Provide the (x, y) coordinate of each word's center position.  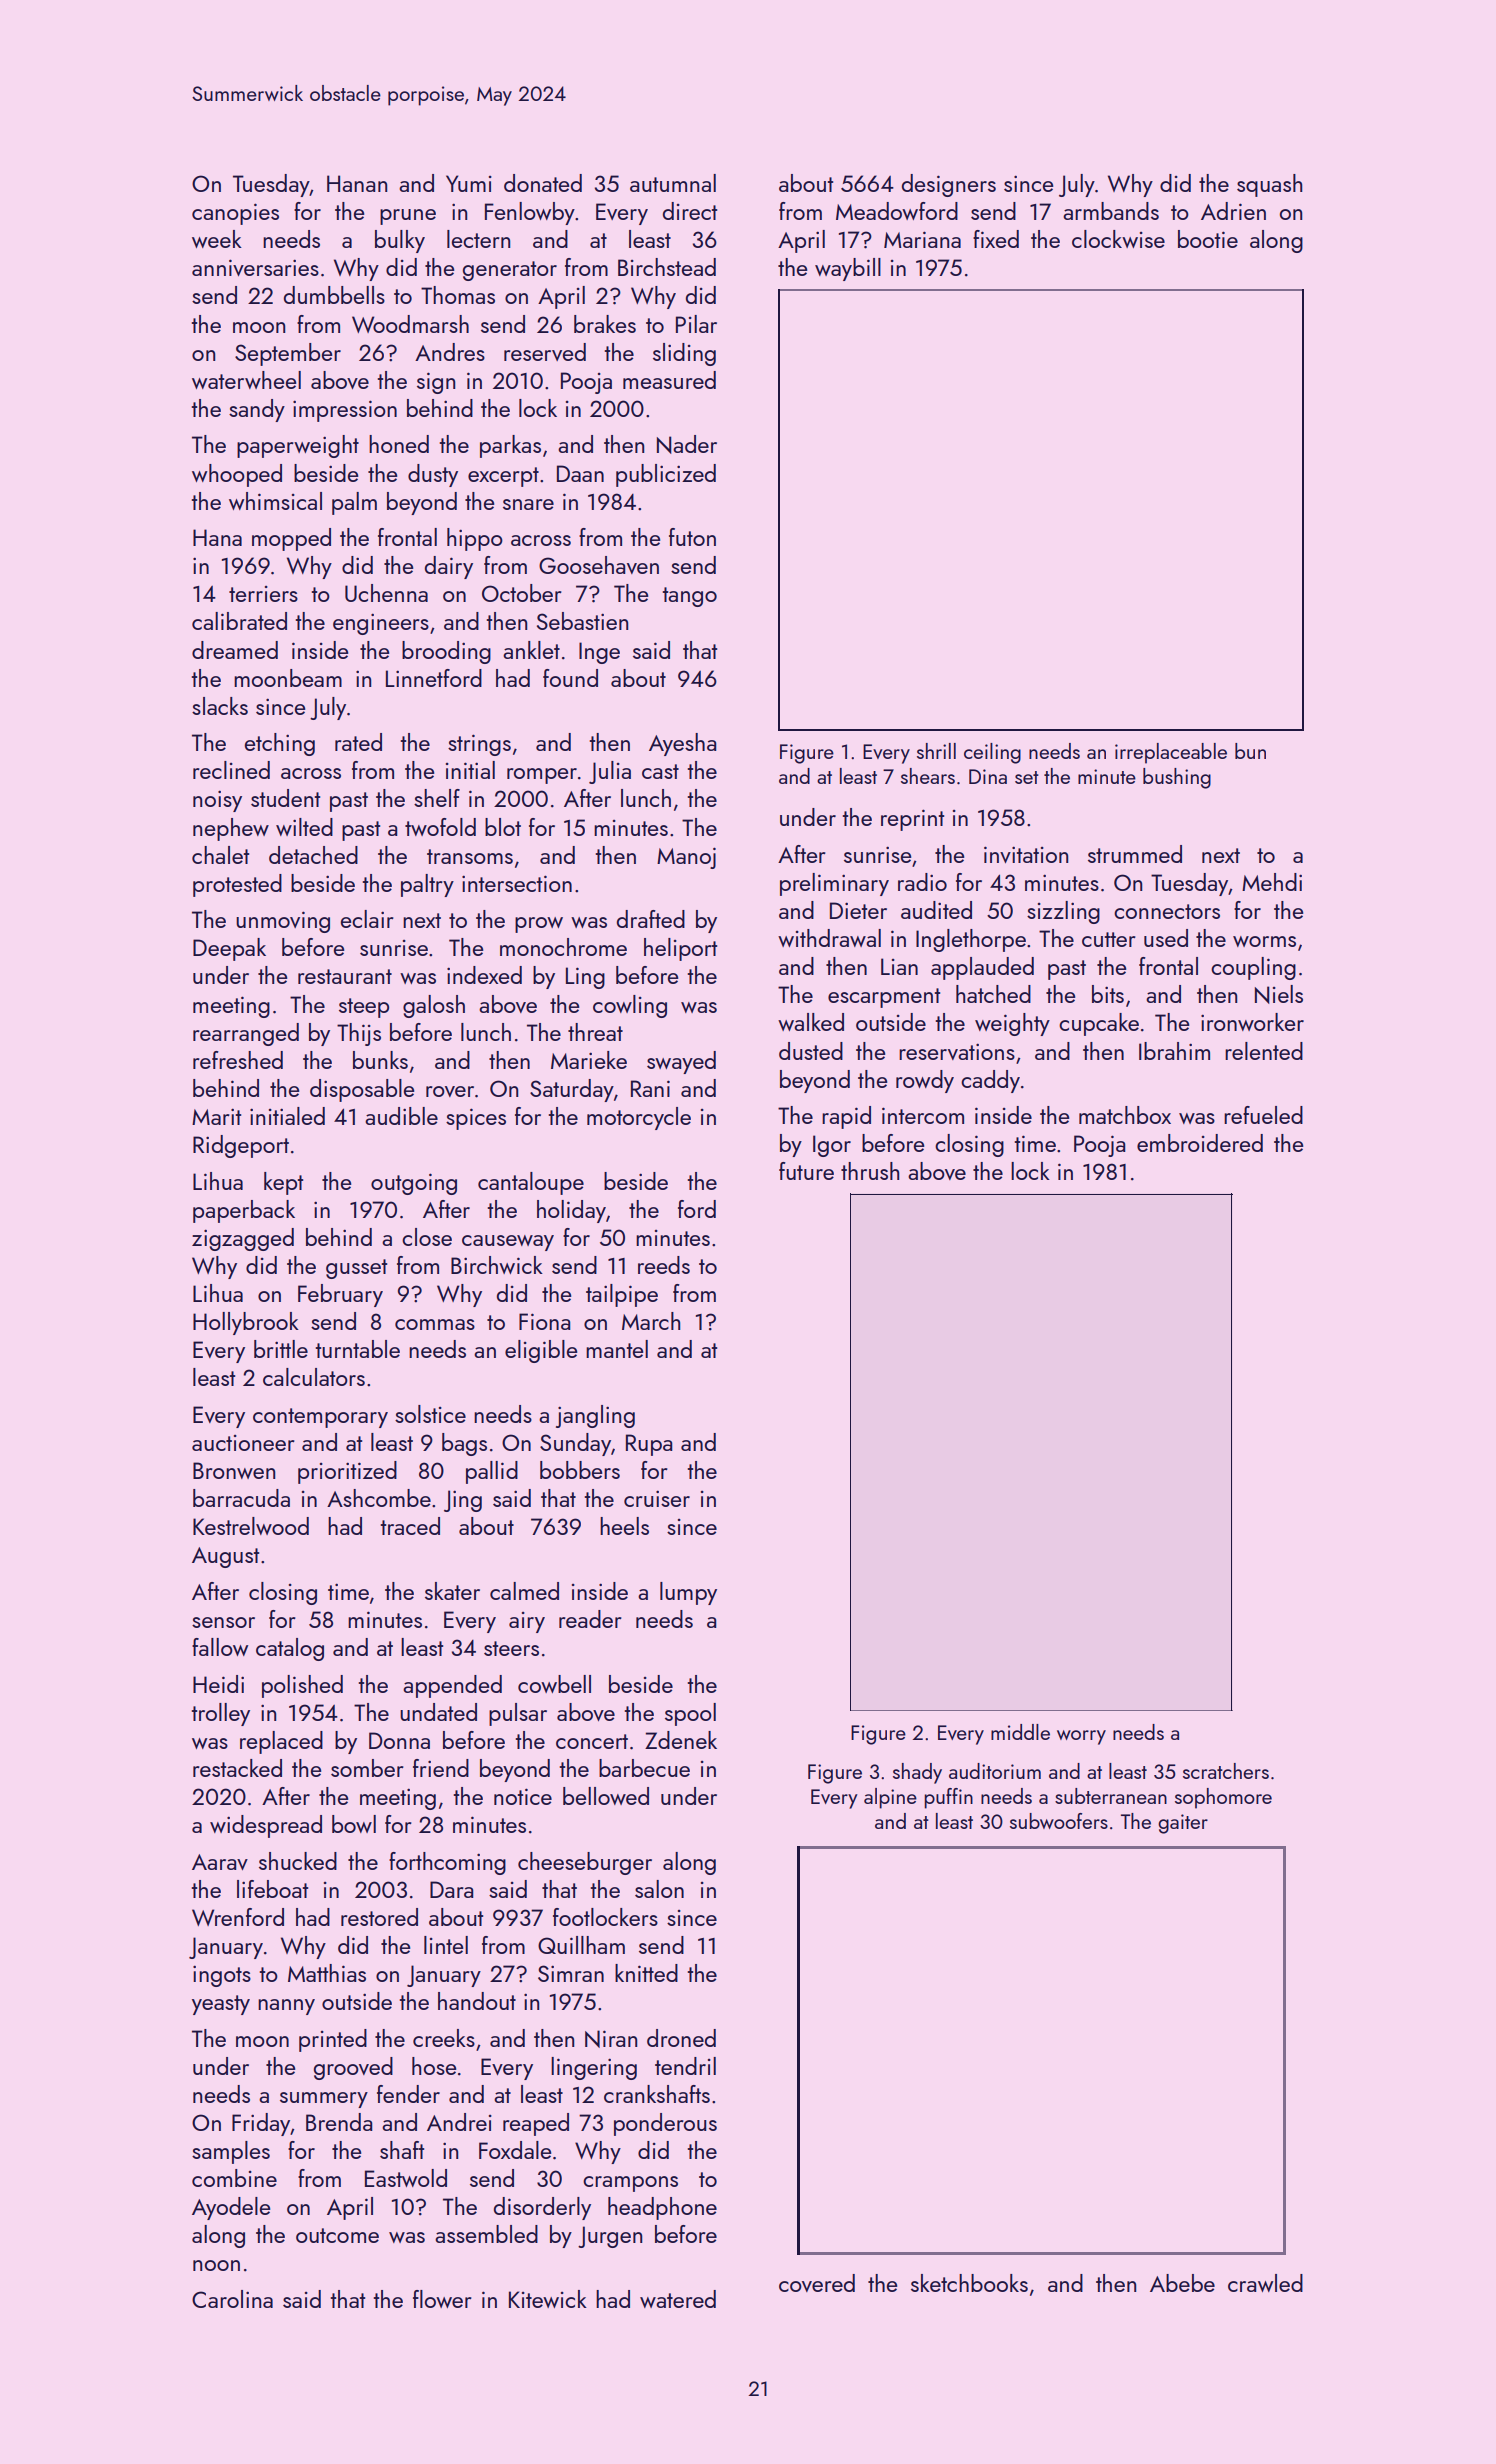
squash (1270, 185)
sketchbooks (969, 2283)
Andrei (459, 2122)
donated (543, 183)
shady (917, 1773)
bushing (1177, 778)
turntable (358, 1349)
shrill (936, 751)
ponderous (665, 2124)
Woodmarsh (410, 324)
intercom (923, 1115)
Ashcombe (379, 1498)
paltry (427, 885)
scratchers (1226, 1771)
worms (1264, 941)
